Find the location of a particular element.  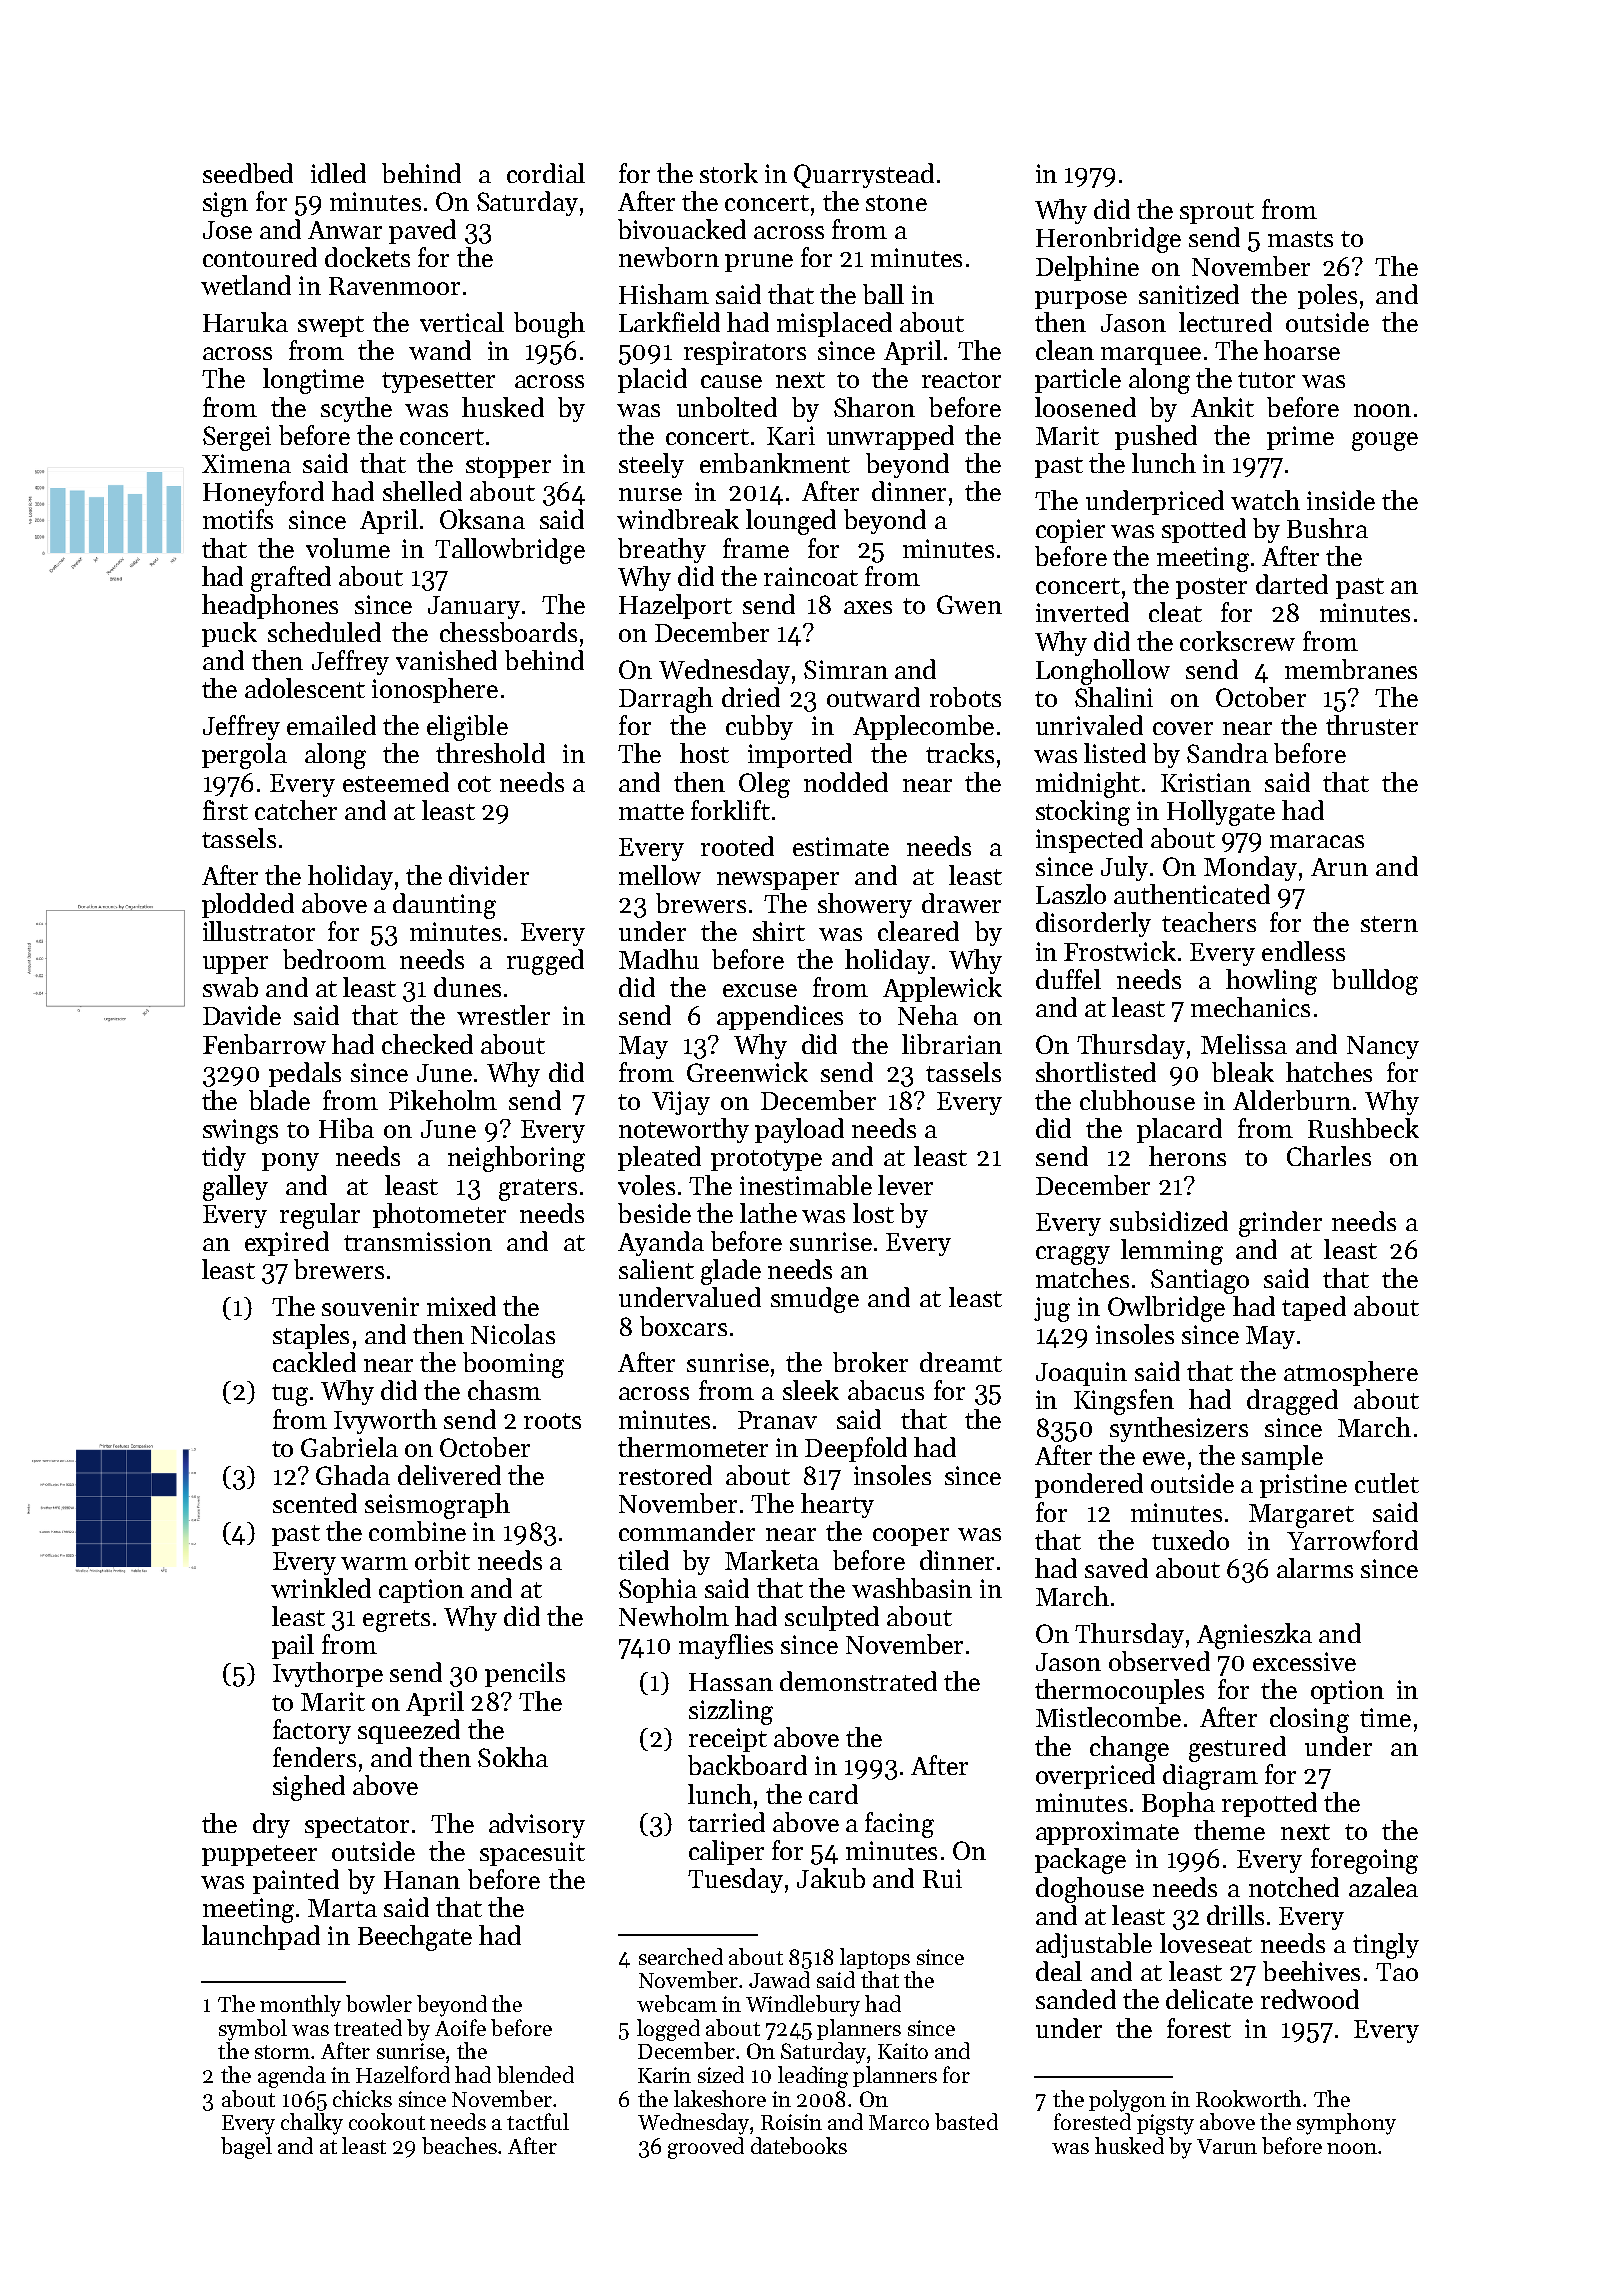

gouge is located at coordinates (1385, 441).
